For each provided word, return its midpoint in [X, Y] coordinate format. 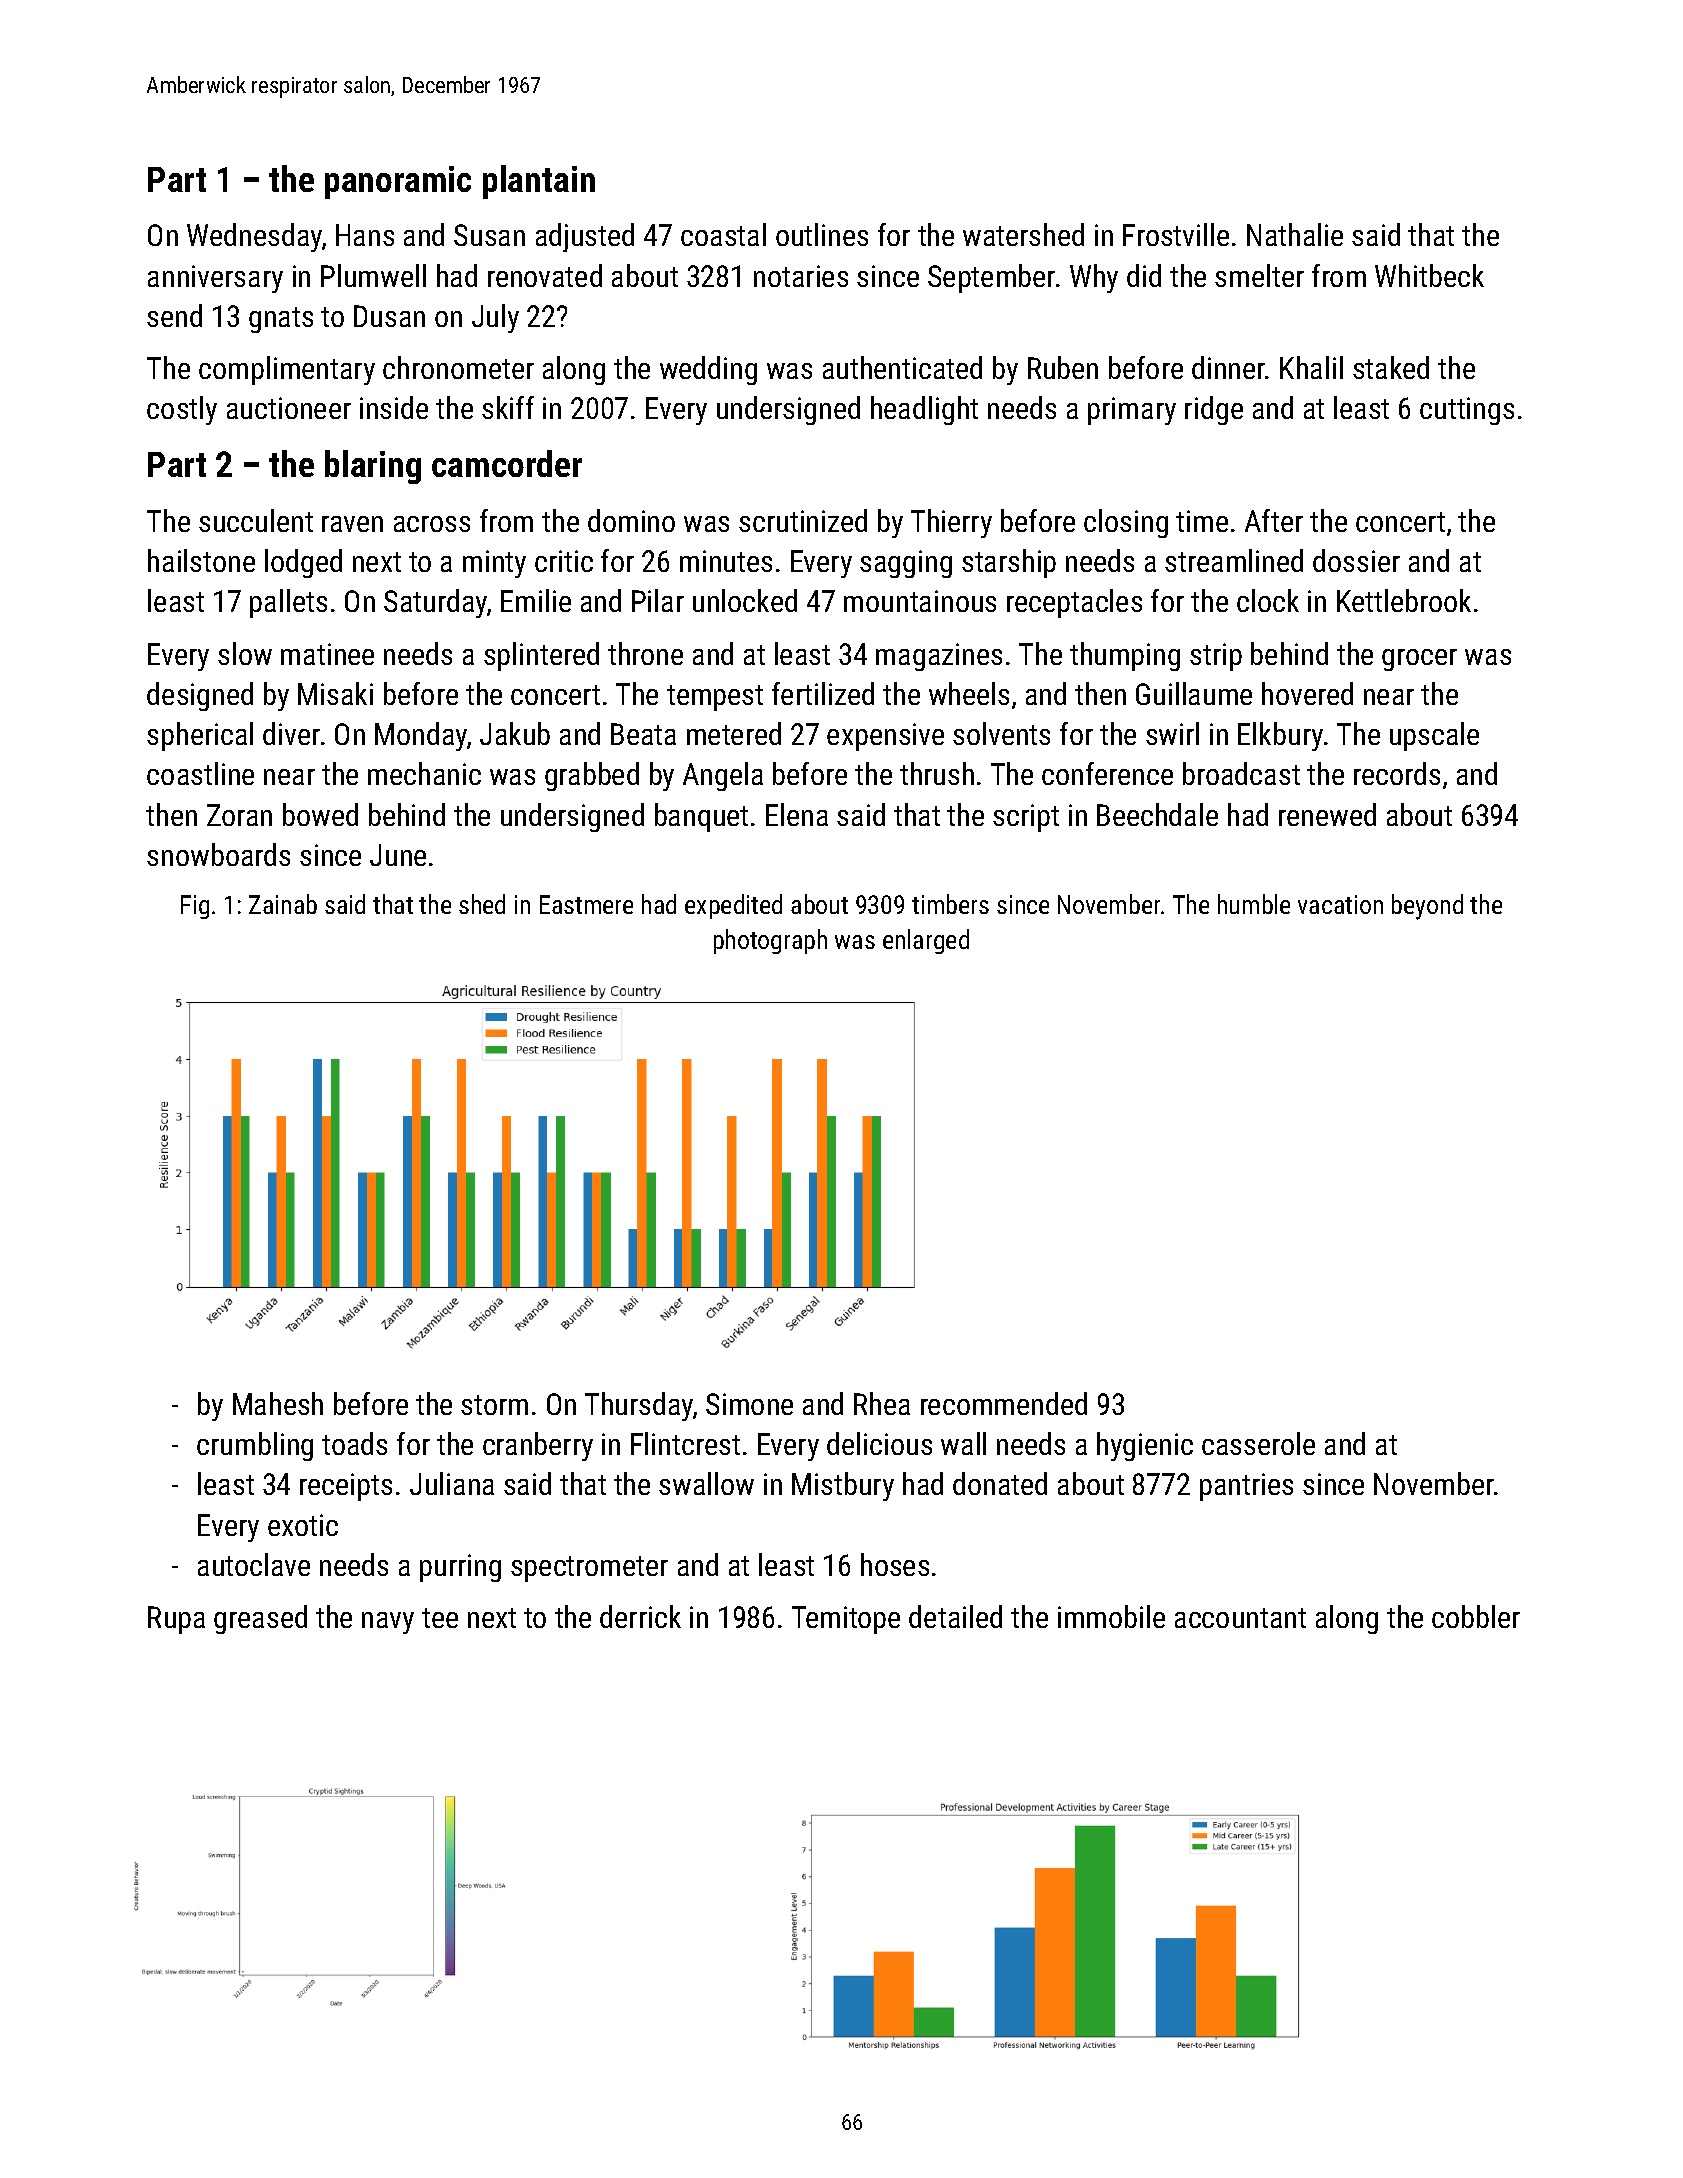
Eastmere [586, 904]
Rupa [176, 1620]
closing [1126, 523]
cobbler [1476, 1616]
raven [352, 524]
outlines [822, 234]
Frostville [1176, 234]
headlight [924, 410]
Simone [749, 1404]
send [174, 315]
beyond [1427, 907]
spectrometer [589, 1569]
